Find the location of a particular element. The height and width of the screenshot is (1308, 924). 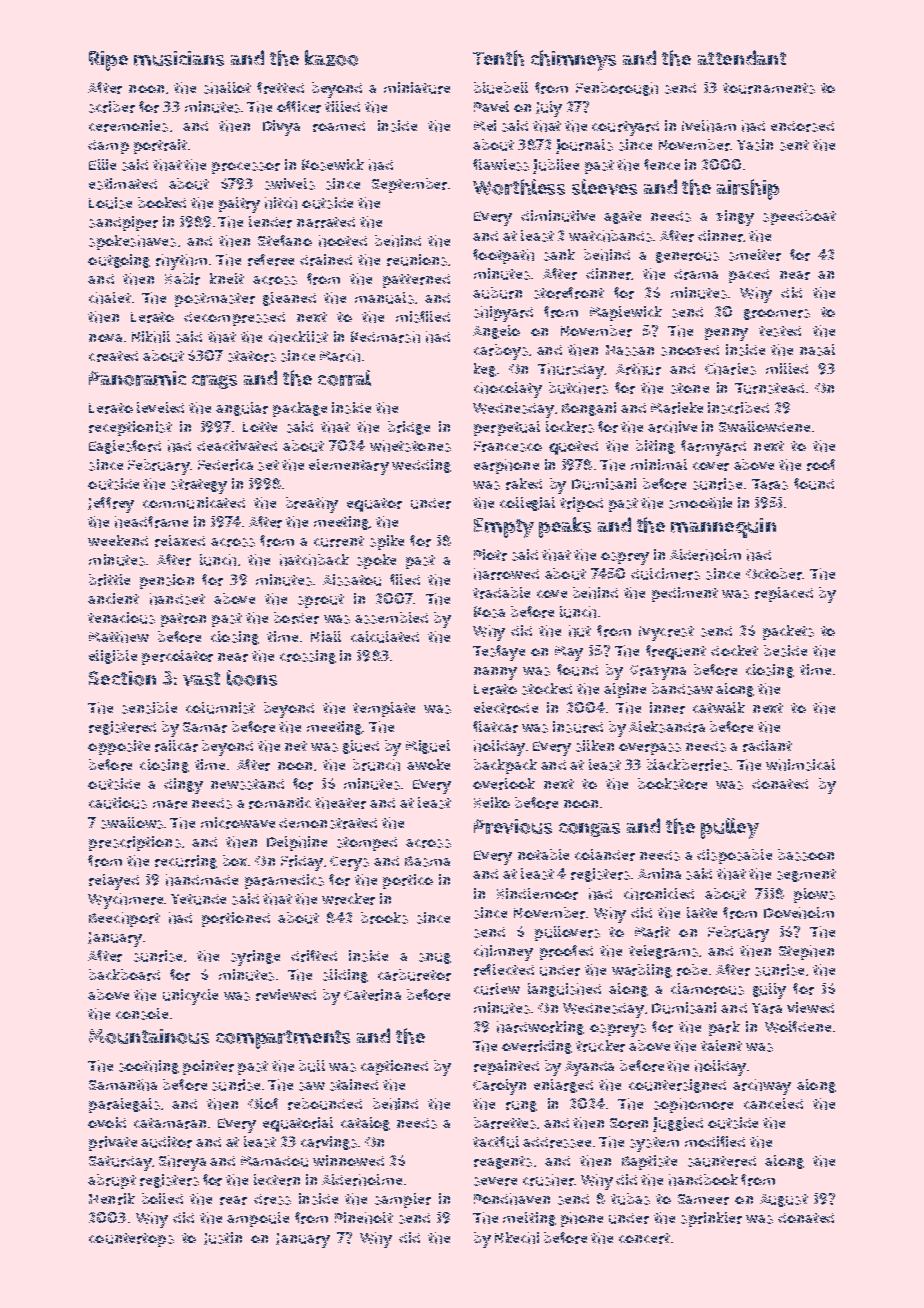

notable is located at coordinates (543, 854).
